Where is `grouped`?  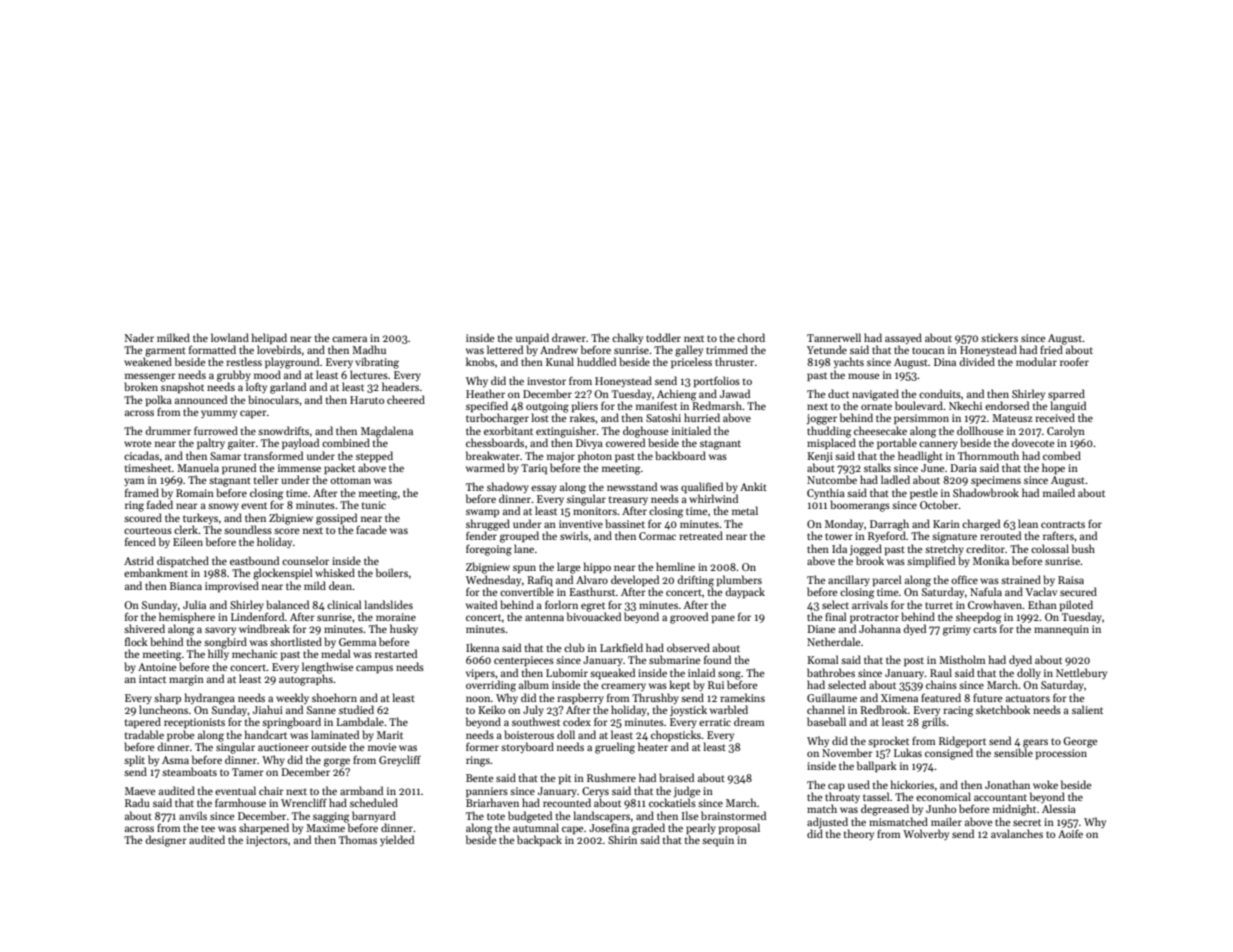 grouped is located at coordinates (519, 537).
